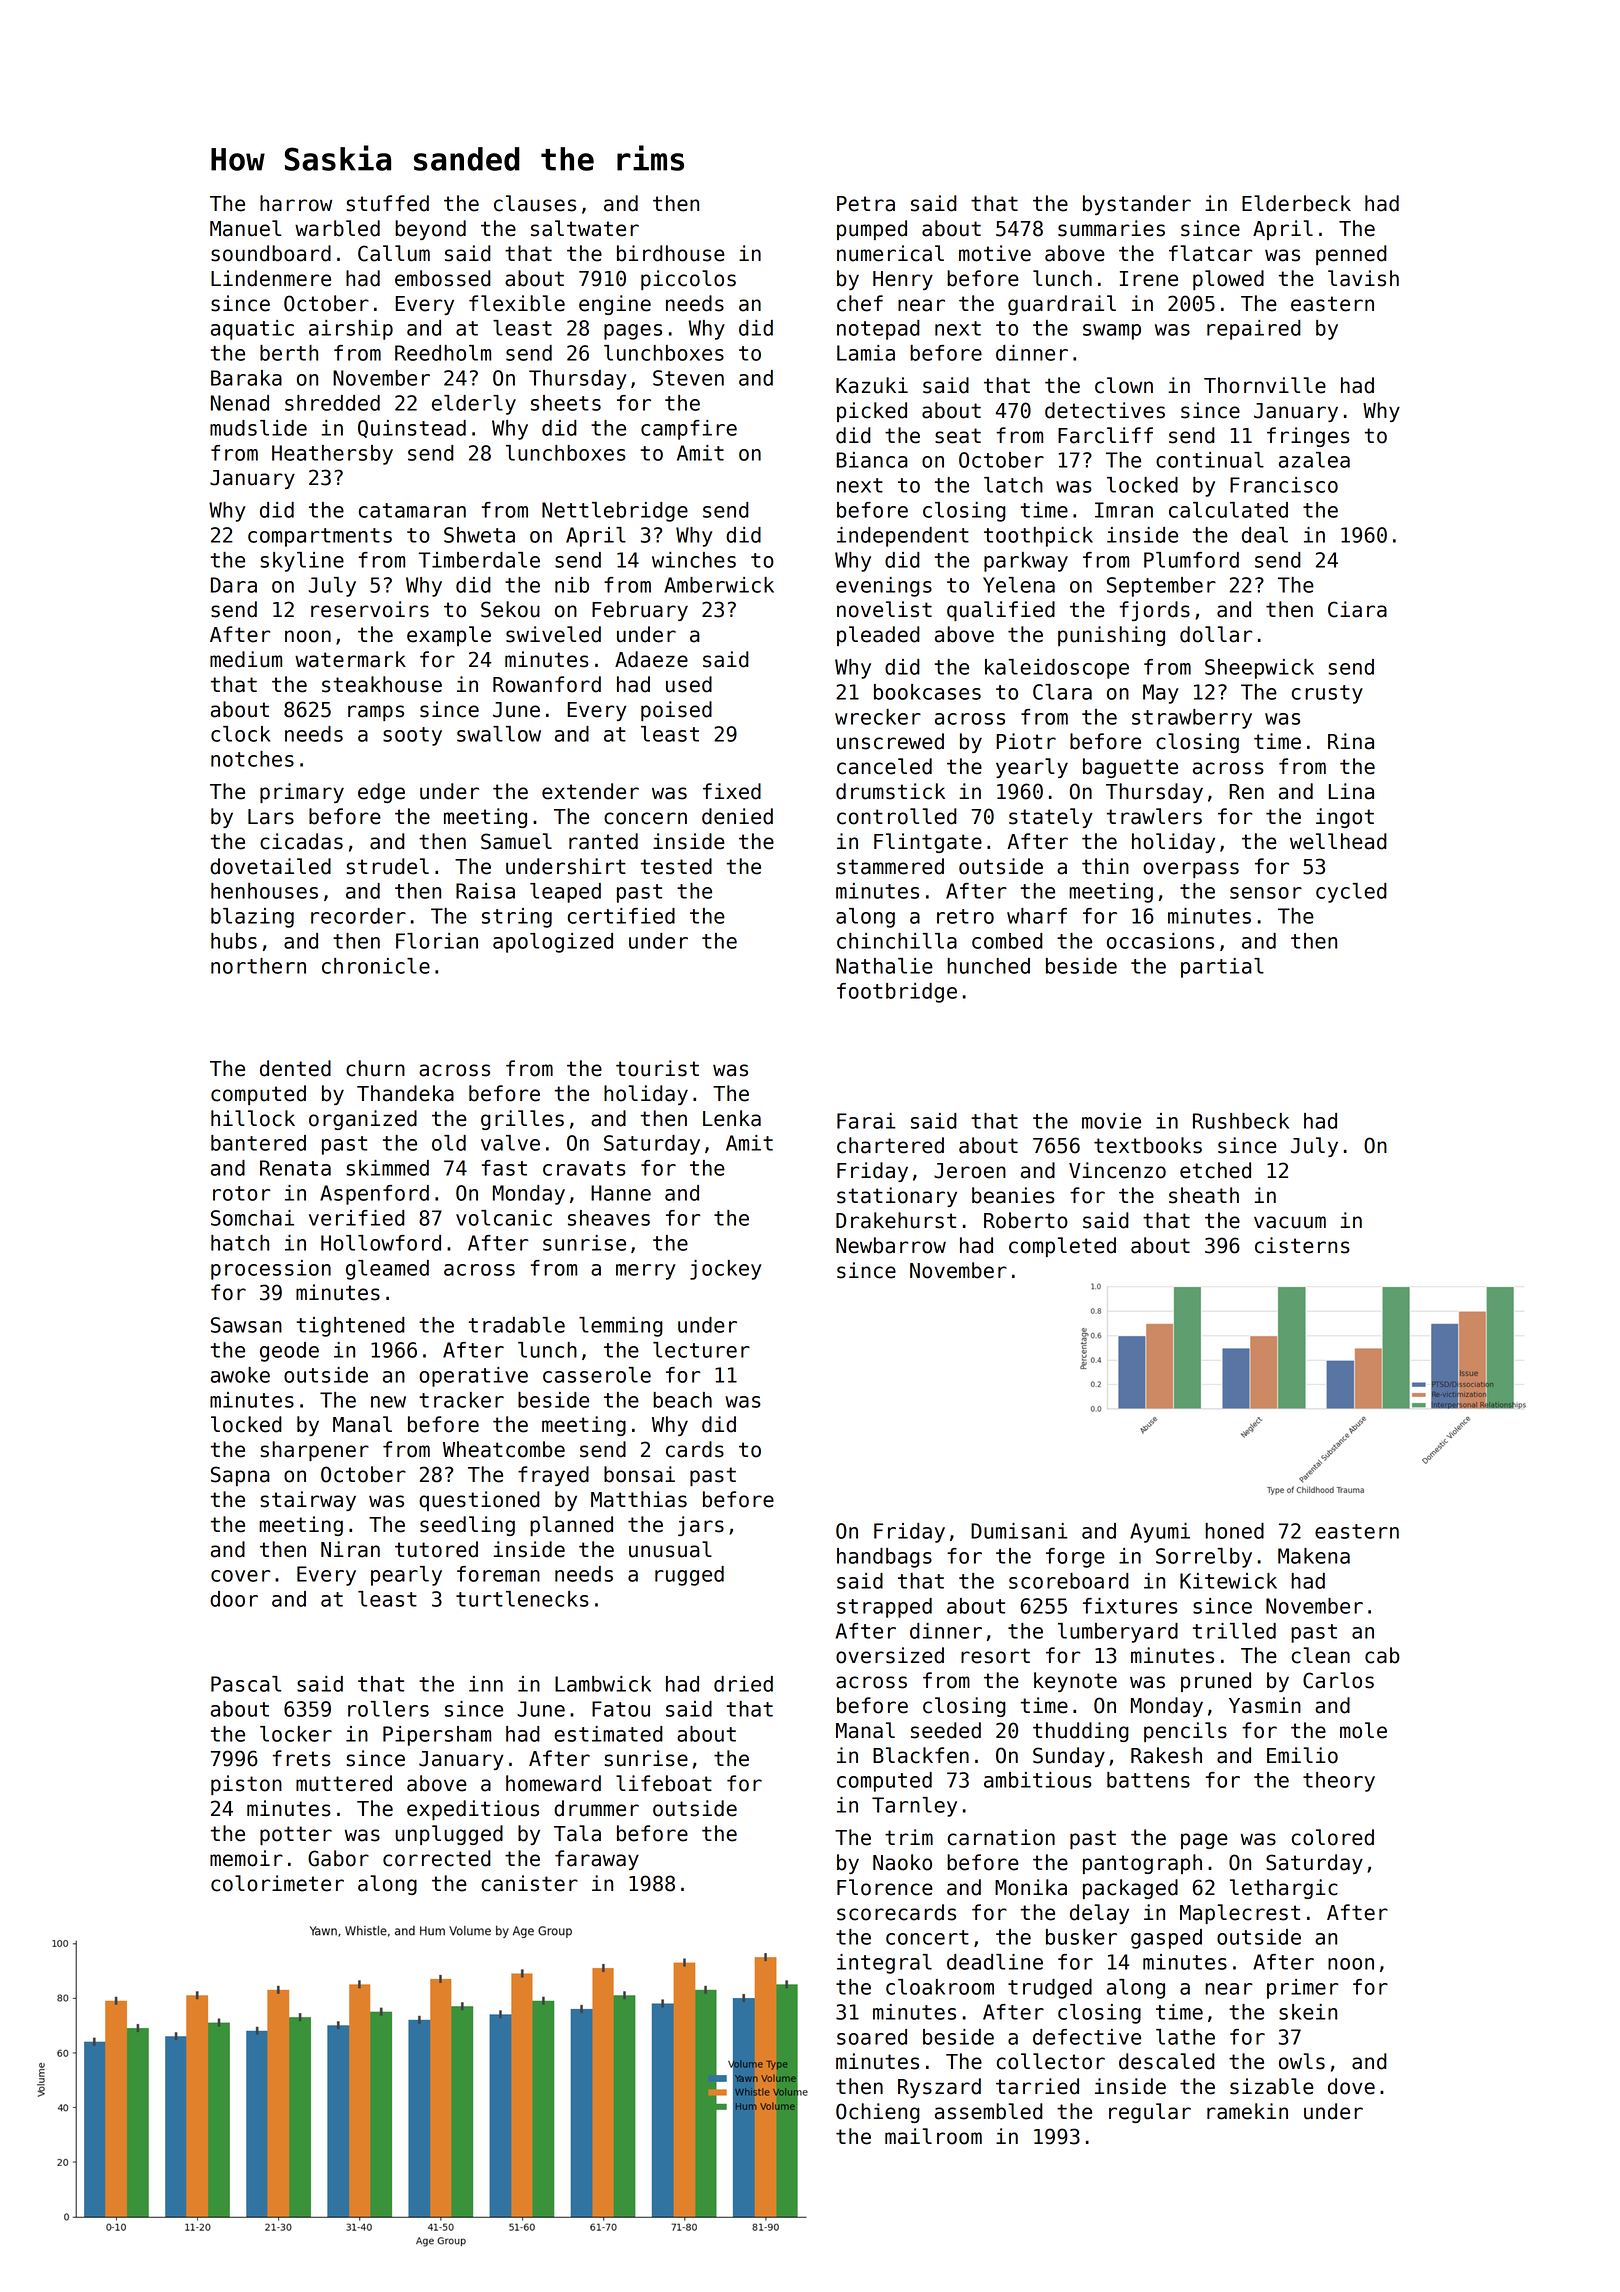  I want to click on door, so click(234, 1599).
